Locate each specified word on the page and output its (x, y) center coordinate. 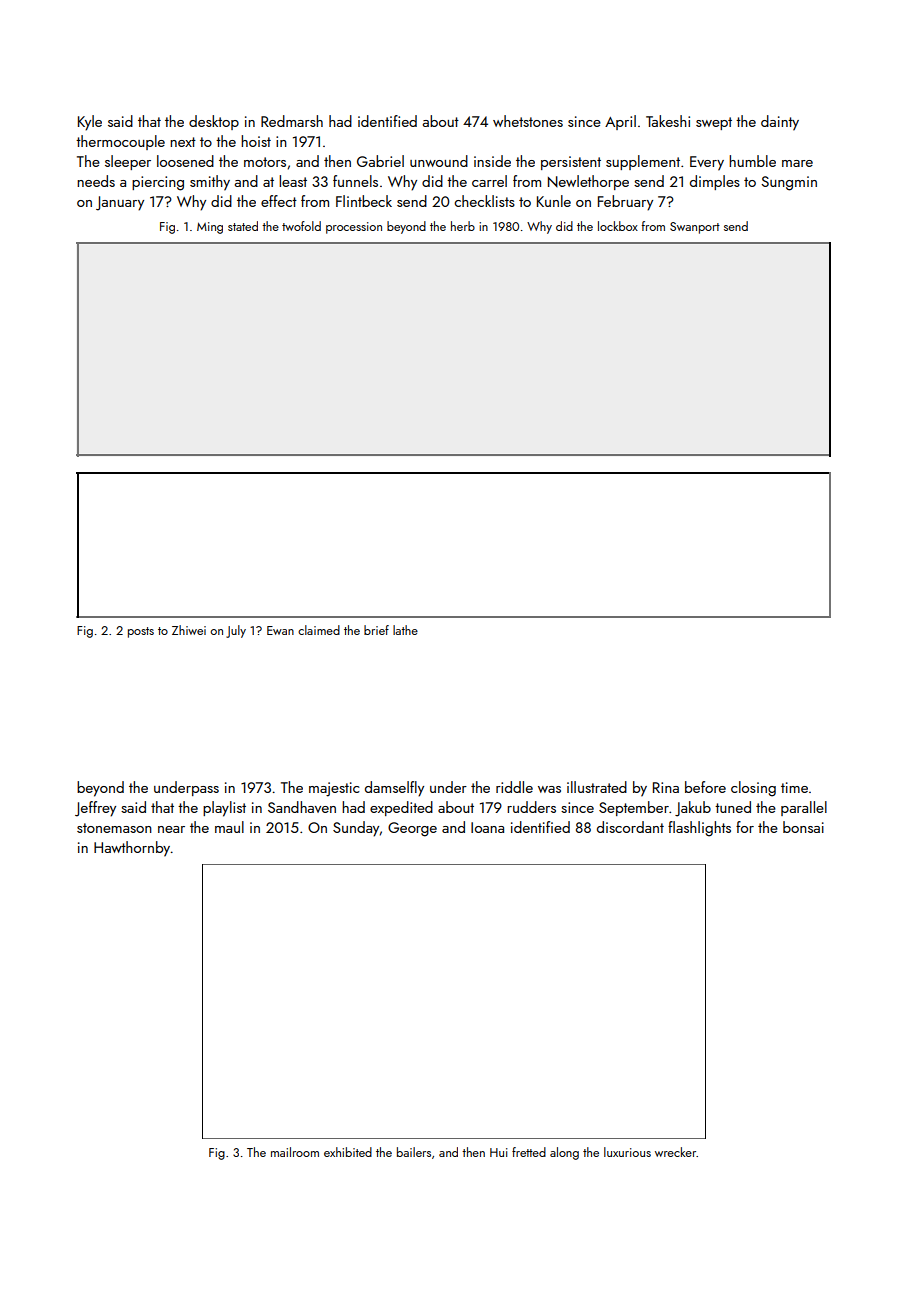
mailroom (295, 1152)
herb (463, 226)
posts (141, 632)
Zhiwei (189, 630)
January (120, 203)
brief (376, 630)
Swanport (695, 228)
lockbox (618, 226)
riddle (514, 787)
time (794, 787)
